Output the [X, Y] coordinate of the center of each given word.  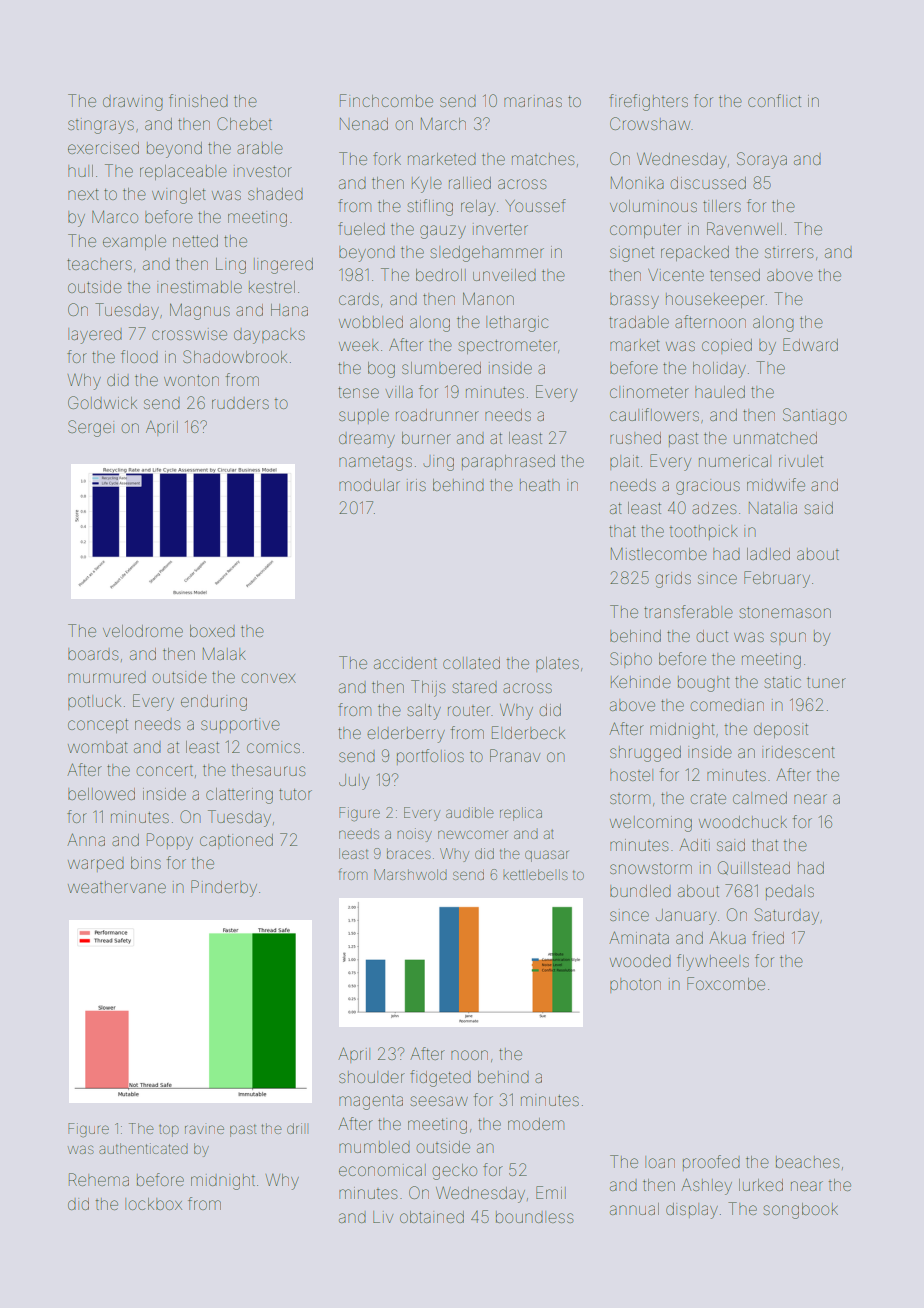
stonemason [785, 612]
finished [198, 100]
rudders [240, 404]
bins [146, 863]
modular [369, 485]
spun [788, 638]
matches [543, 159]
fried [768, 937]
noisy [414, 835]
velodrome [143, 631]
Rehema [99, 1179]
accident [405, 664]
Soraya [762, 160]
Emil [551, 1192]
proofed [711, 1163]
